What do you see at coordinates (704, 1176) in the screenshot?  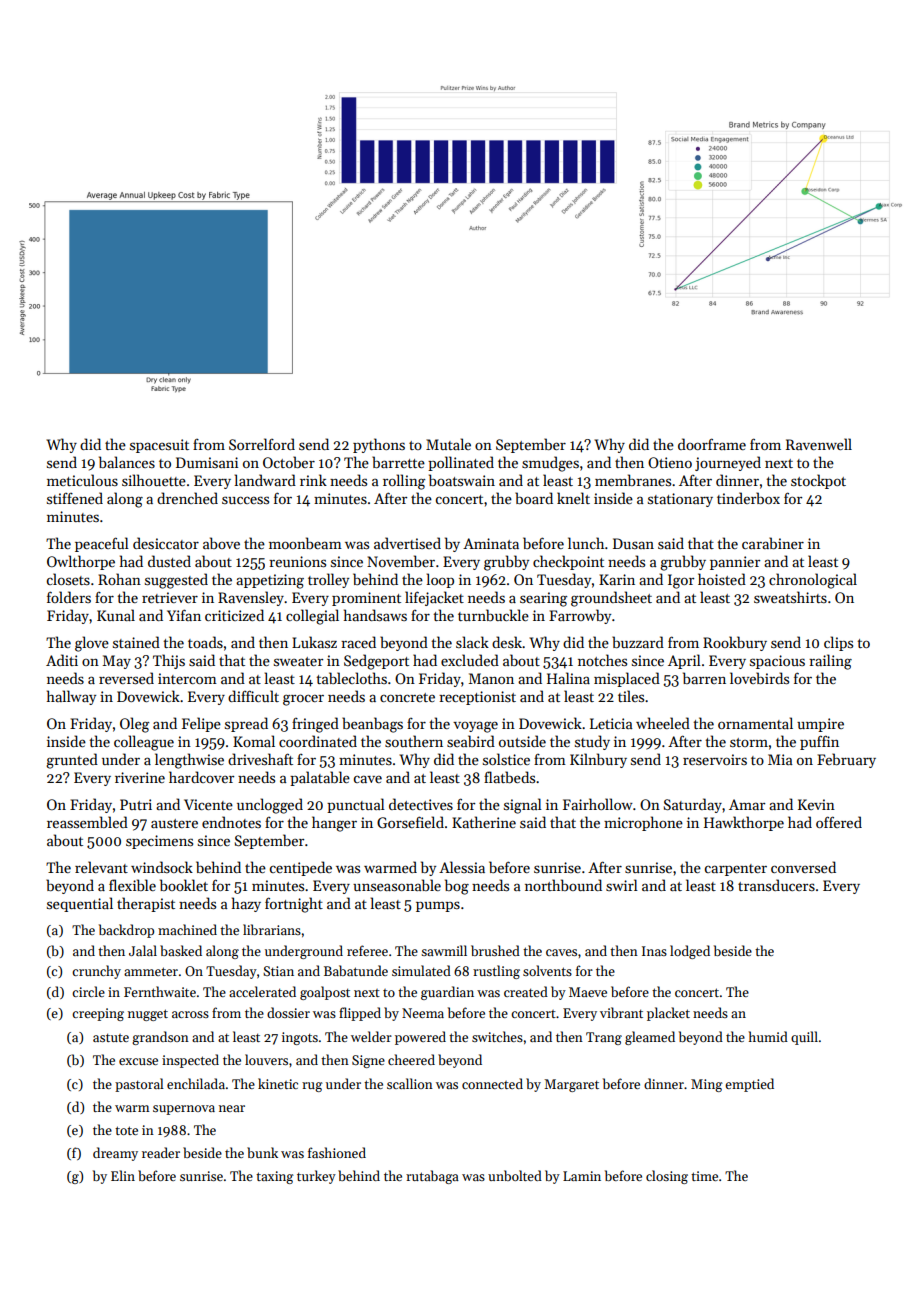 I see `time` at bounding box center [704, 1176].
